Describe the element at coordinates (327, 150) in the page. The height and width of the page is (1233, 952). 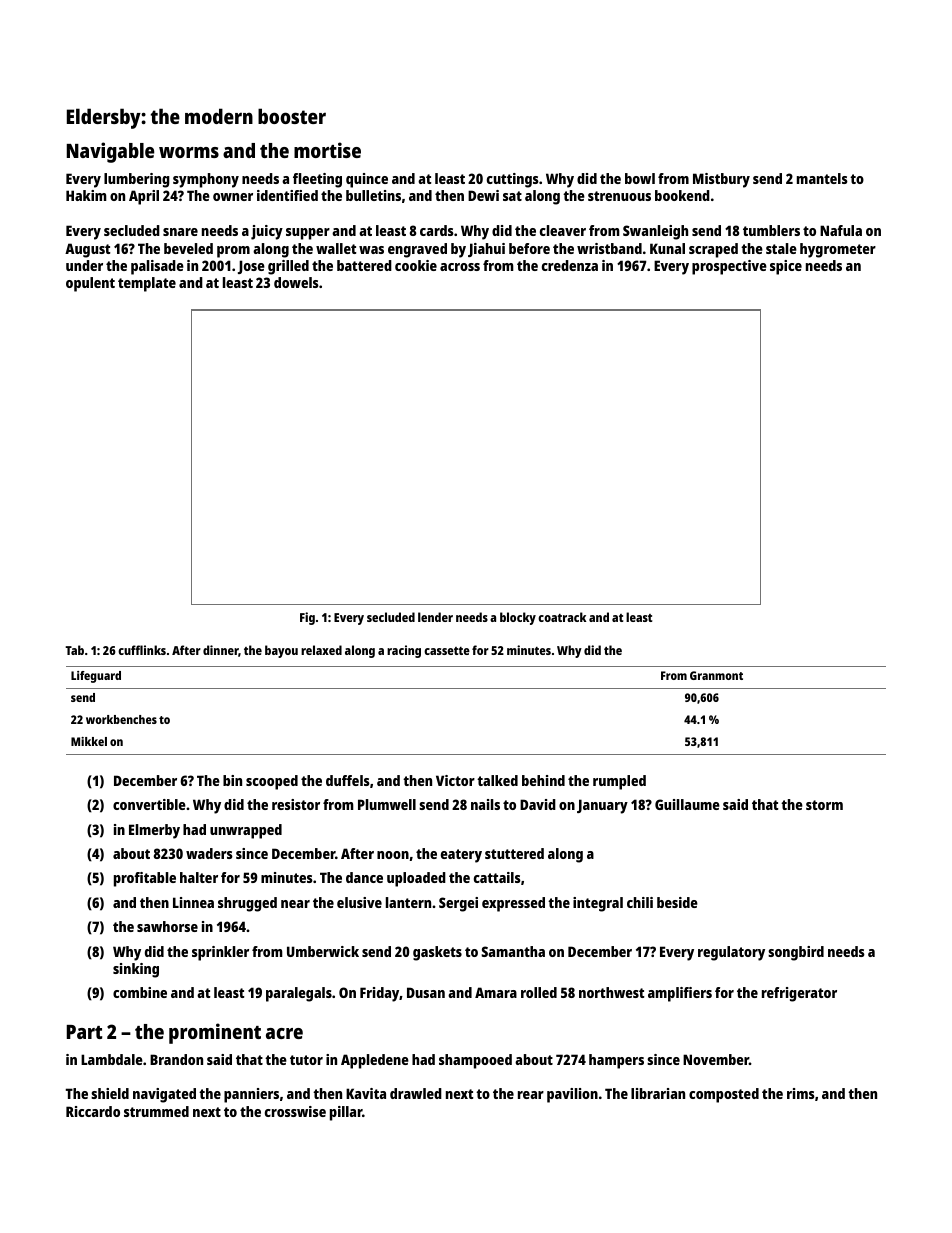
I see `mortise` at that location.
